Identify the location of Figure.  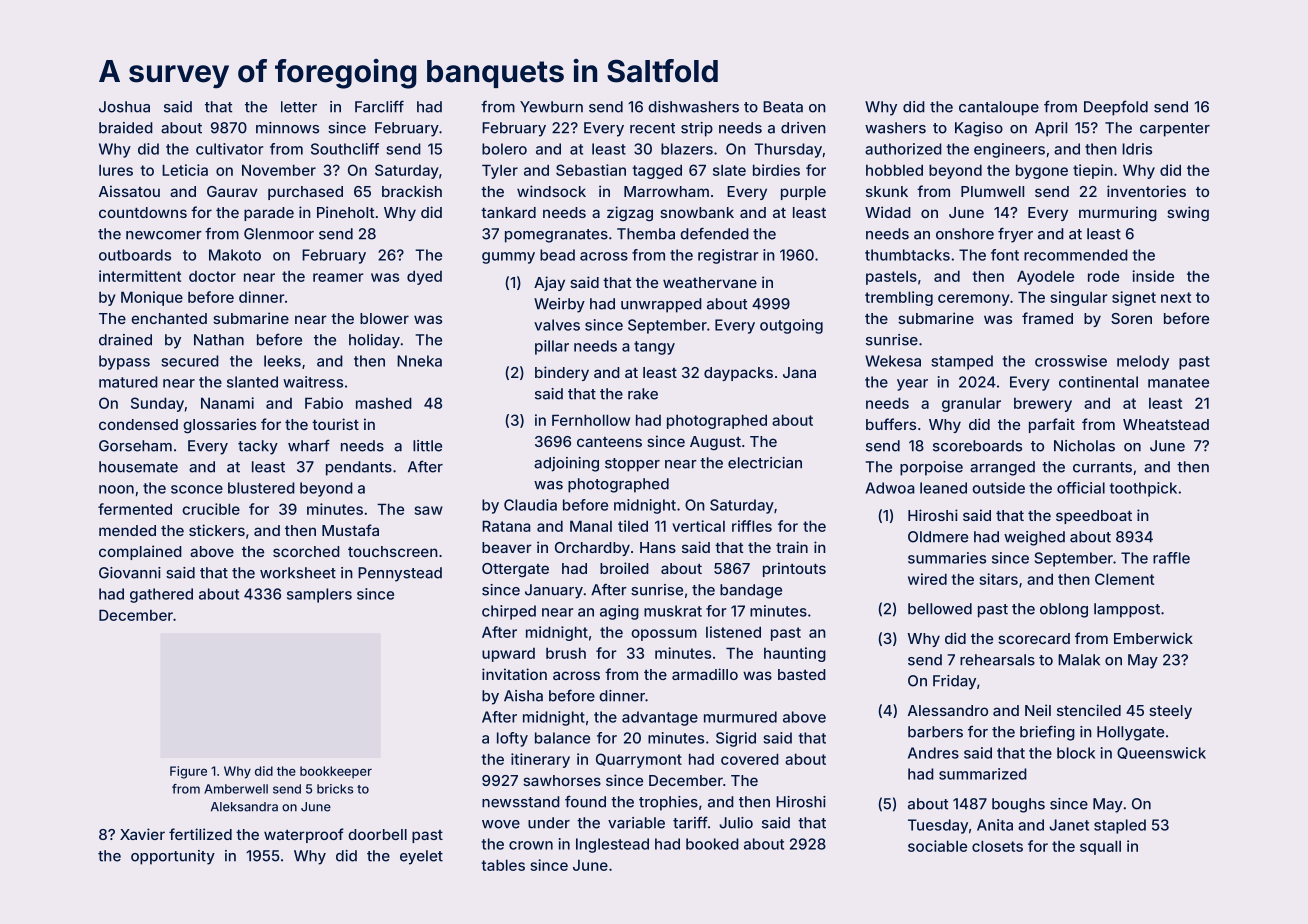
(188, 772).
